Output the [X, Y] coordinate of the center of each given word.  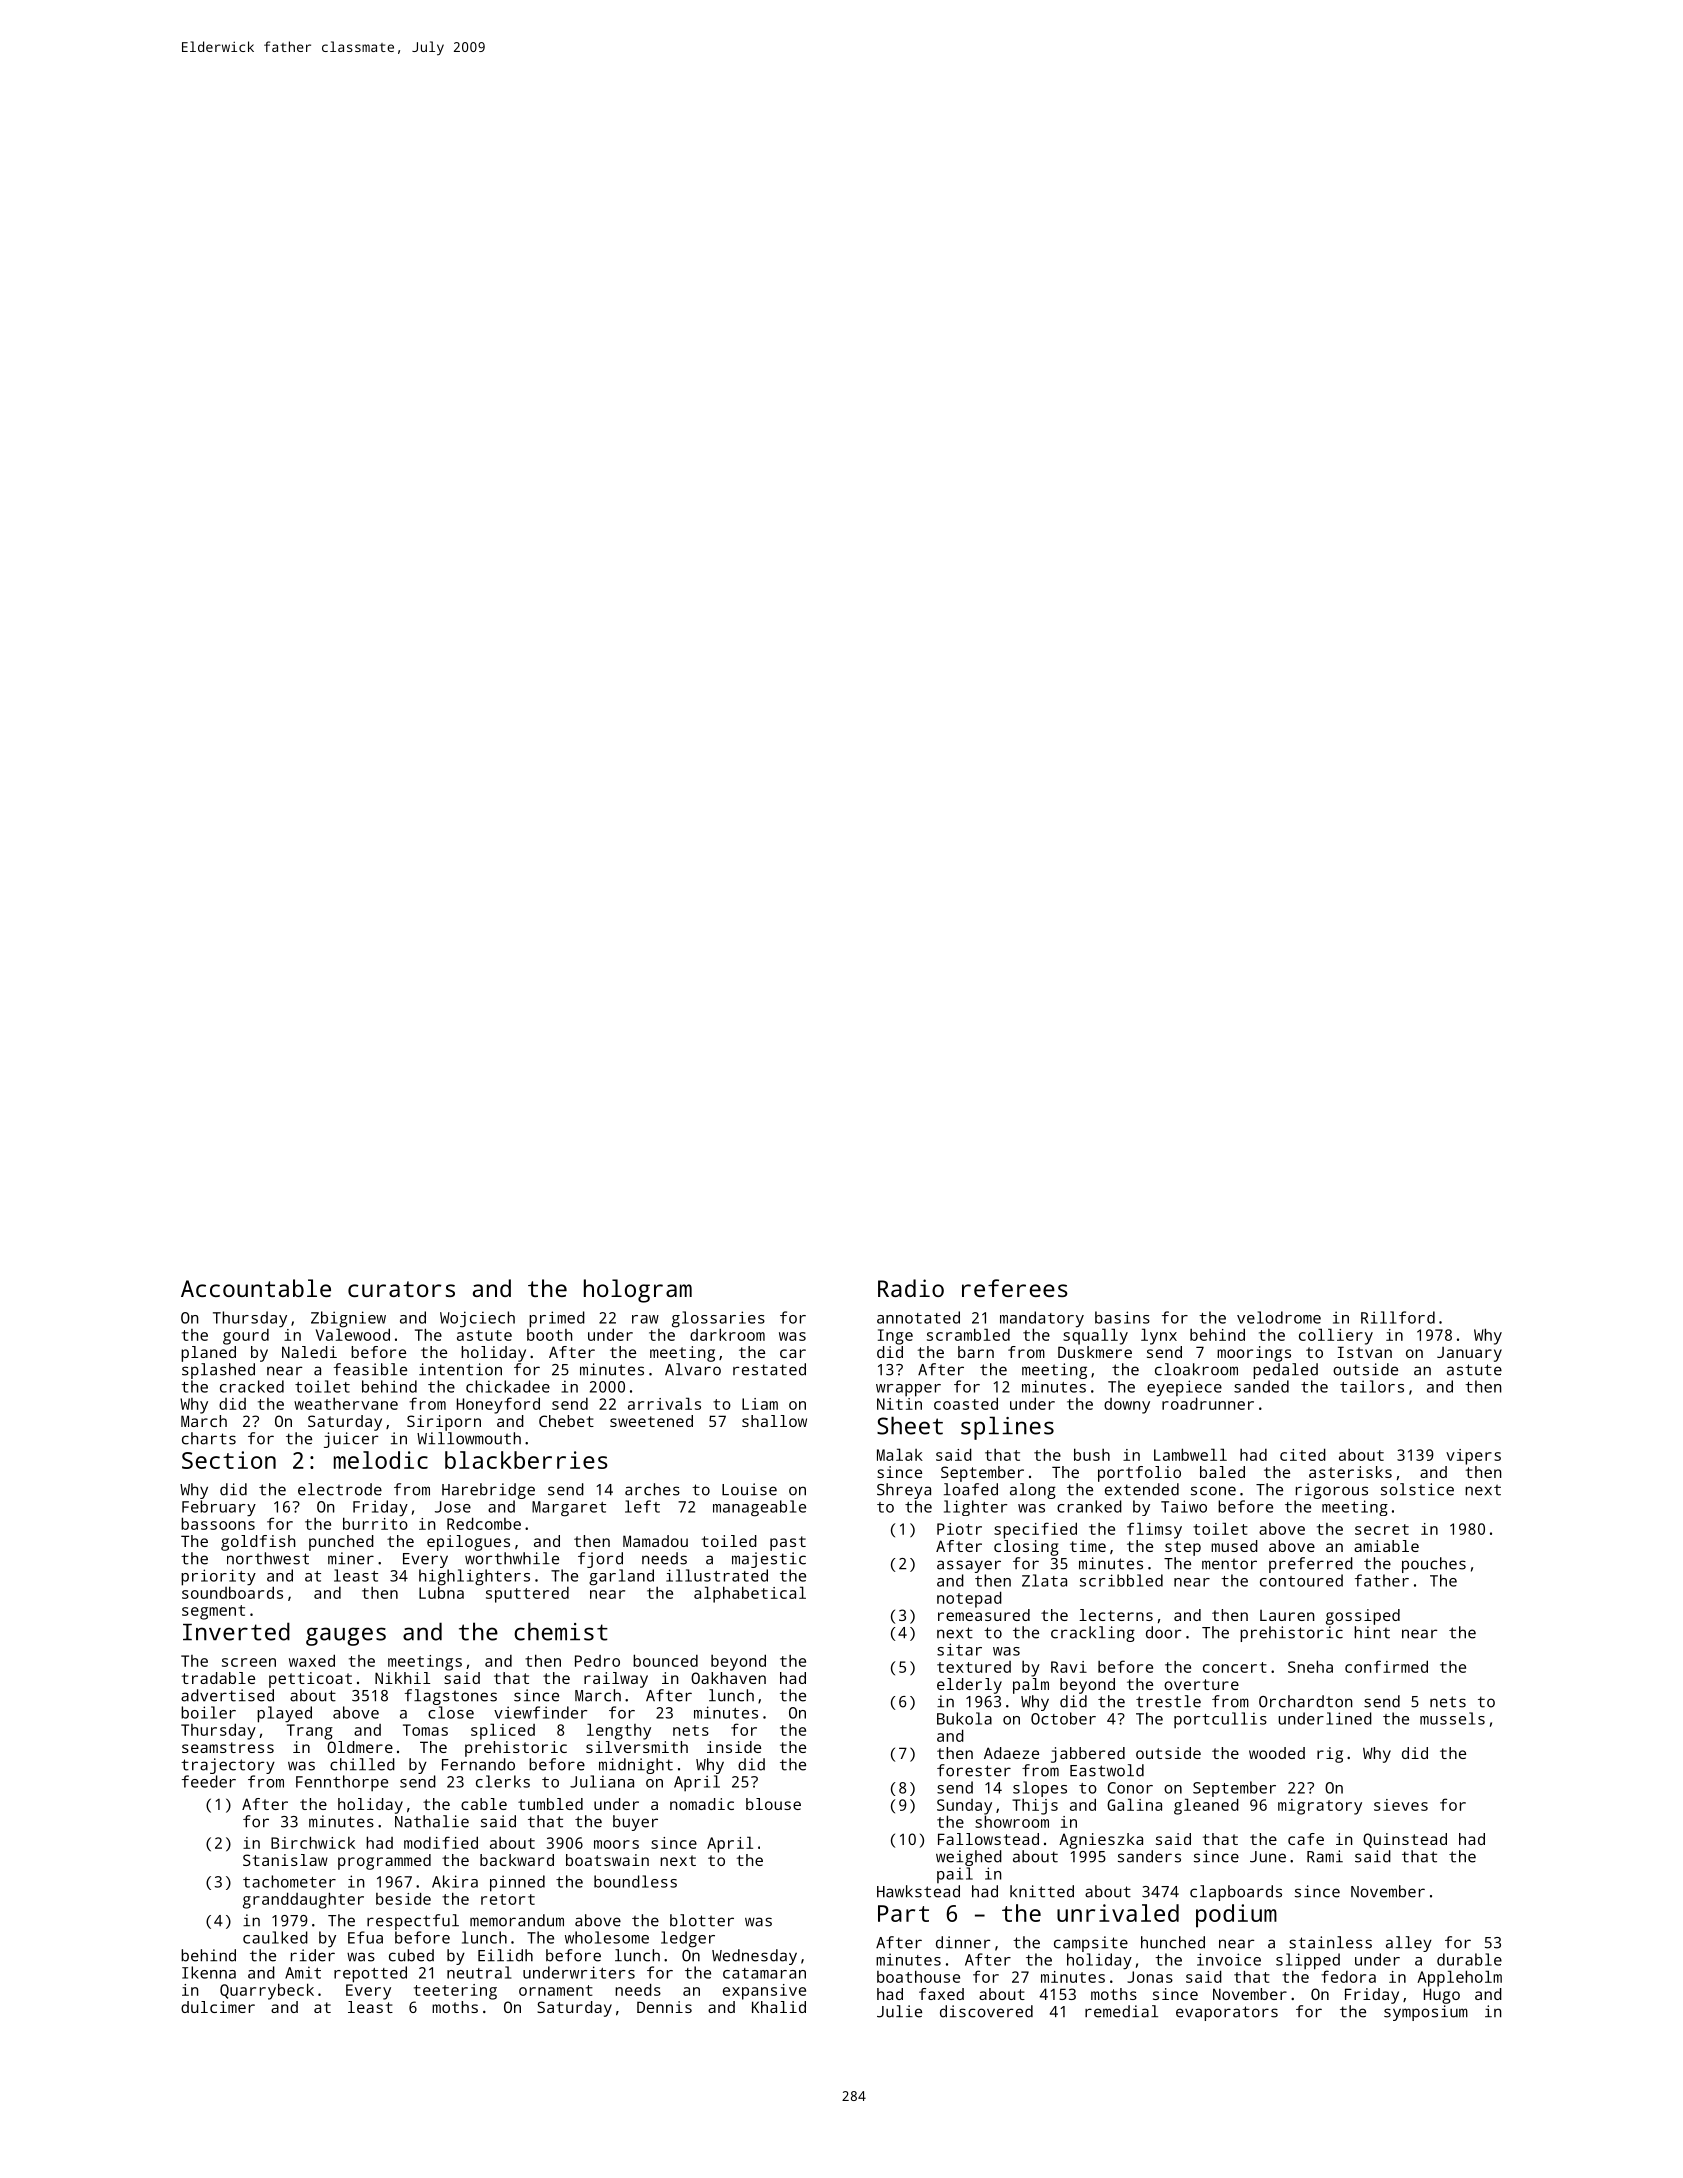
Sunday [964, 1807]
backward [517, 1860]
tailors [1372, 1386]
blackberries [526, 1460]
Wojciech [477, 1319]
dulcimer [218, 2007]
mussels [1452, 1718]
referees [1015, 1288]
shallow [774, 1421]
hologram [638, 1291]
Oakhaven [728, 1678]
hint [1372, 1632]
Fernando [478, 1764]
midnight [636, 1766]
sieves [1401, 1805]
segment [213, 1612]
